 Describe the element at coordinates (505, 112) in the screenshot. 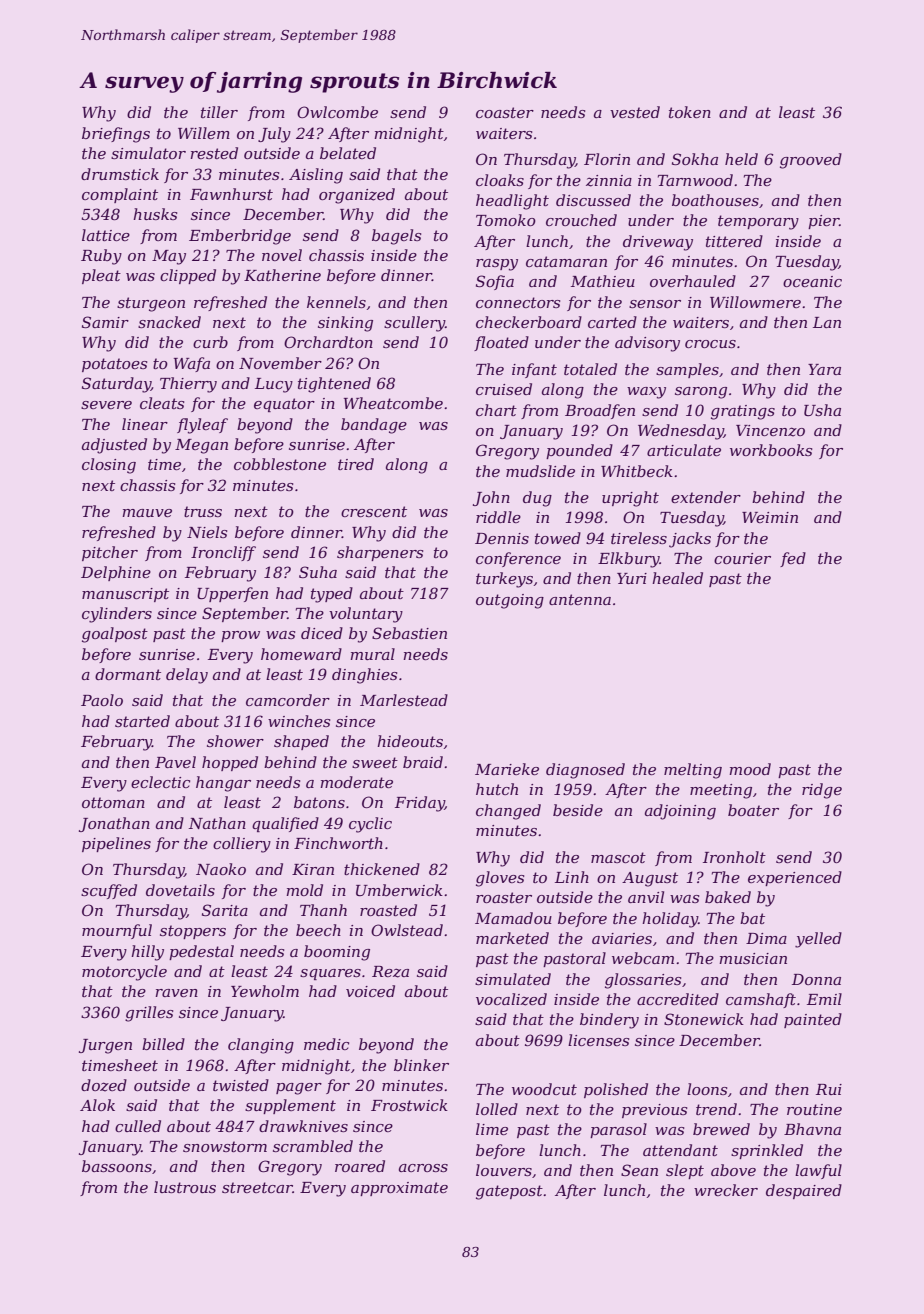

I see `coaster` at that location.
